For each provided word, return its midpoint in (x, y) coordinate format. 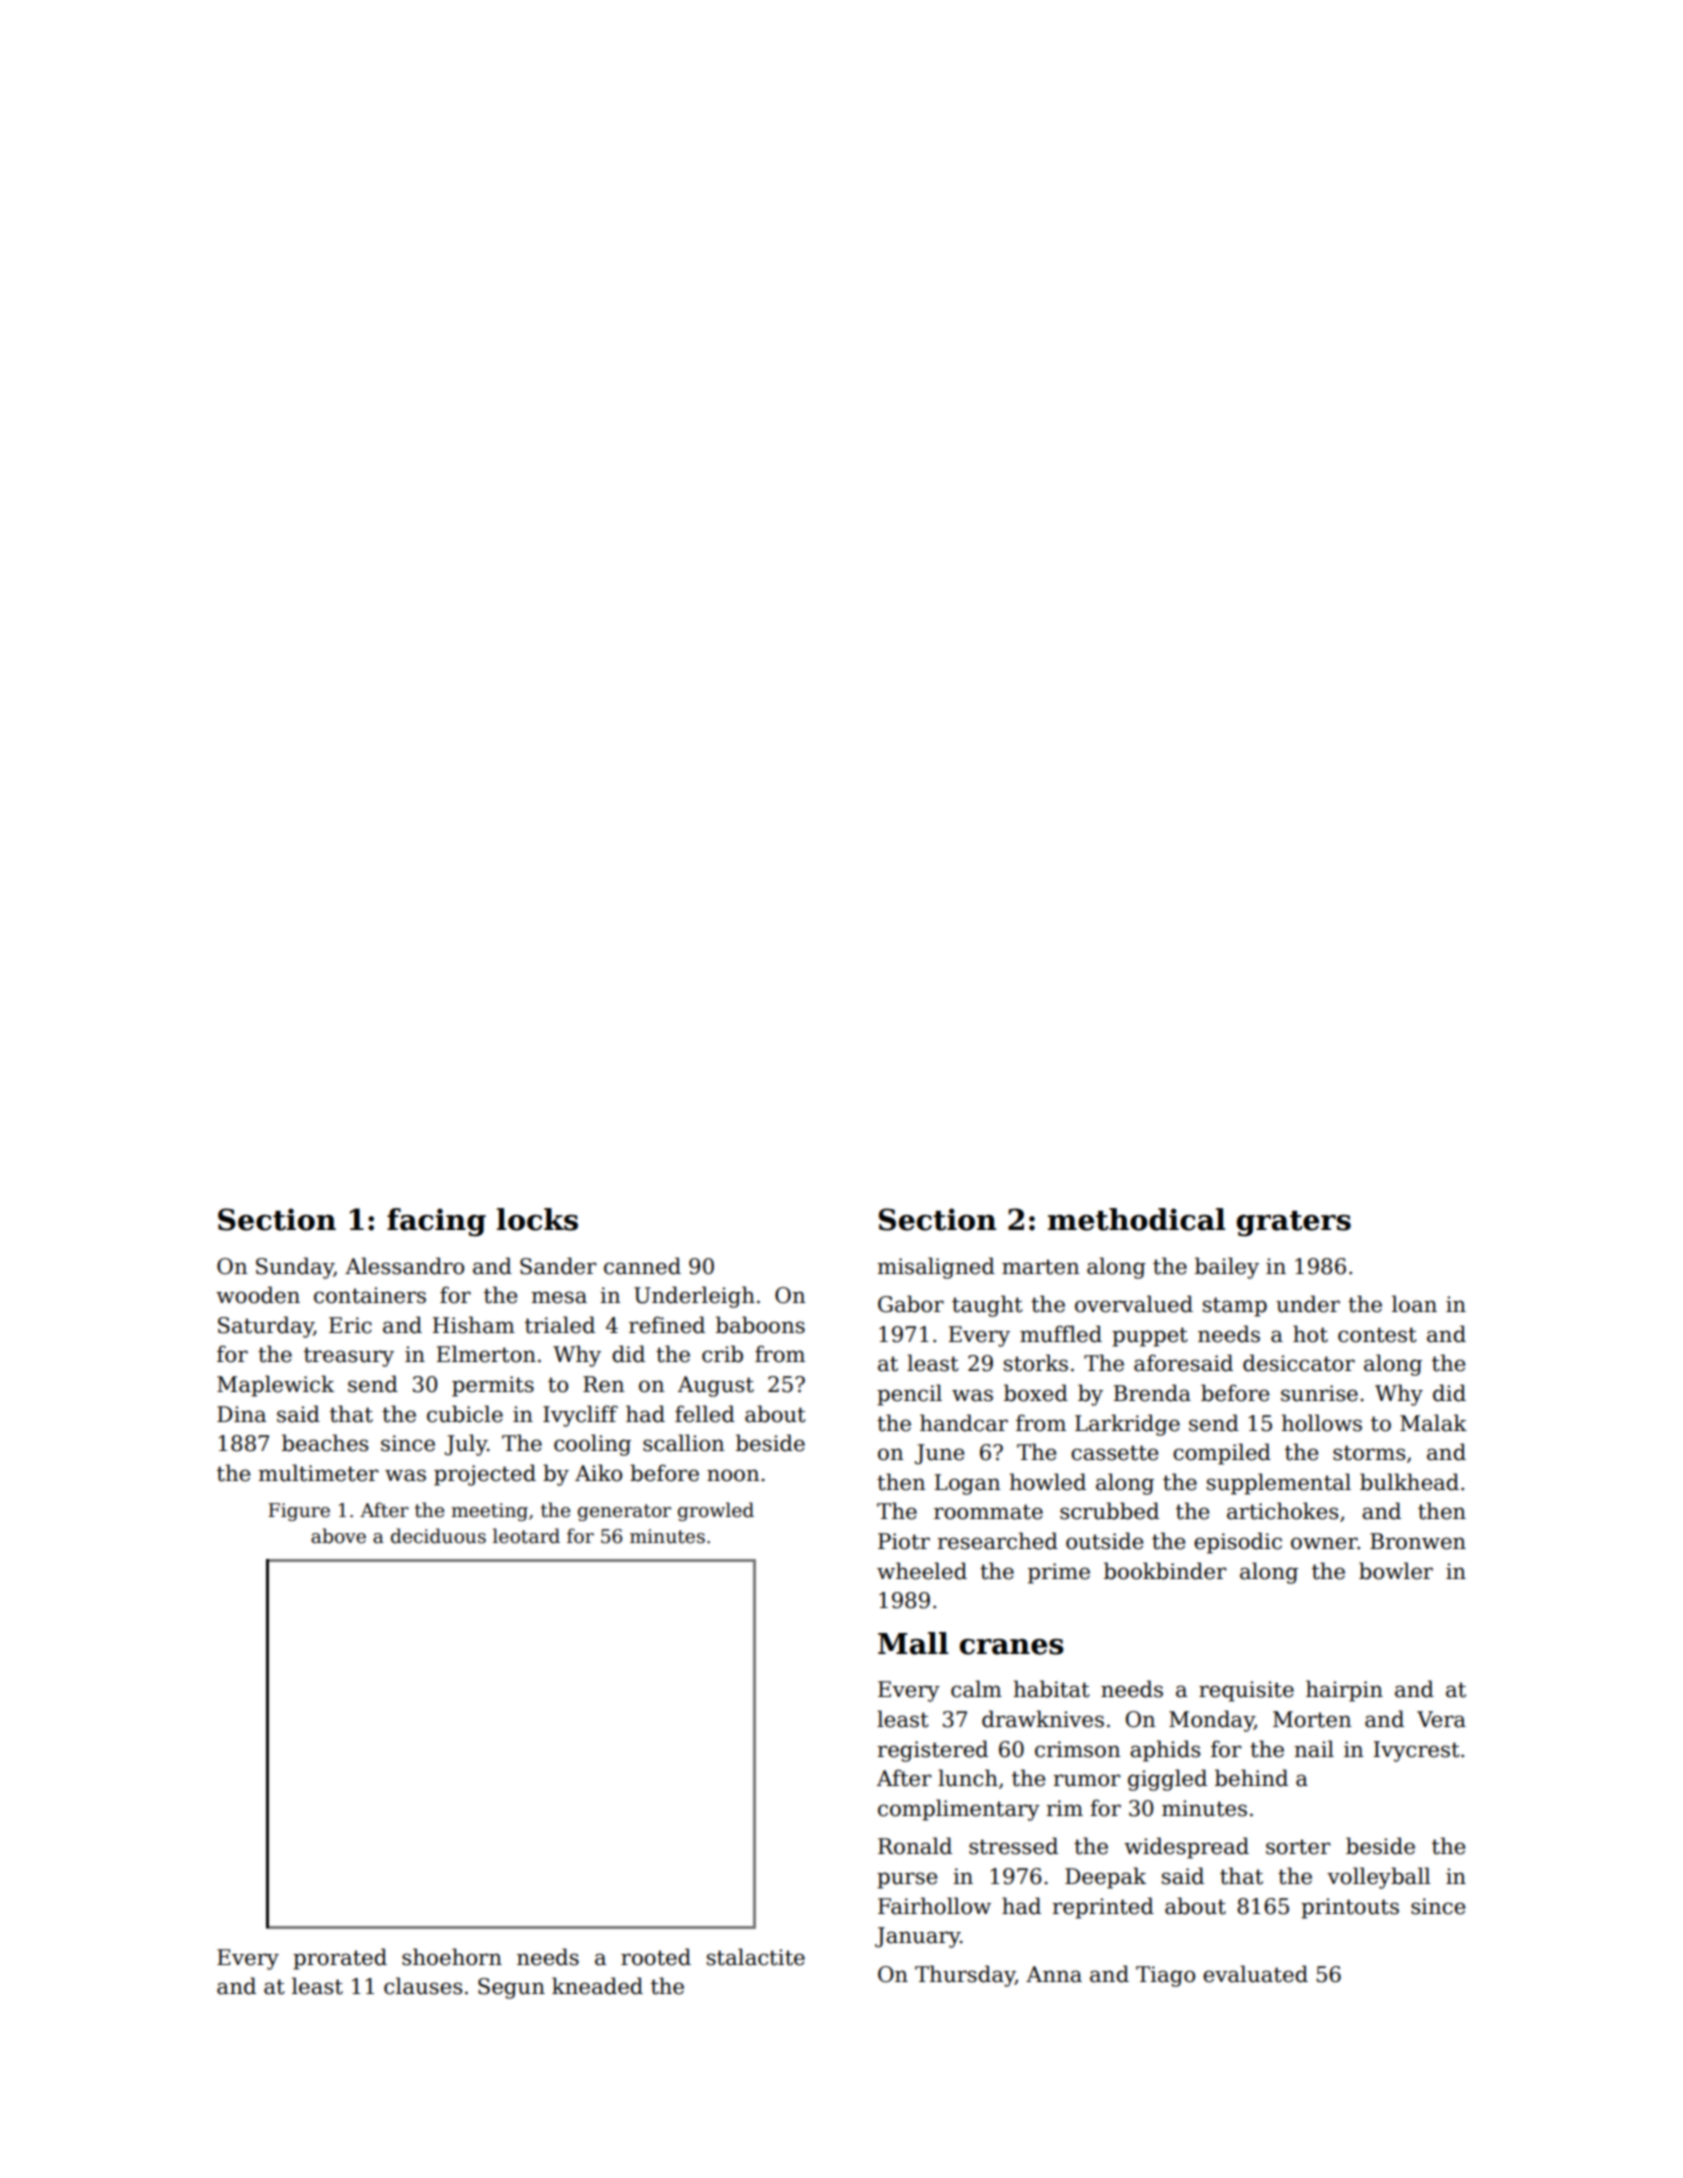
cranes (1012, 1647)
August (716, 1386)
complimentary (959, 1810)
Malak (1433, 1423)
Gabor (911, 1304)
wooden (258, 1295)
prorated (340, 1959)
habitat (1052, 1689)
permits (493, 1386)
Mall (913, 1643)
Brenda (1152, 1393)
